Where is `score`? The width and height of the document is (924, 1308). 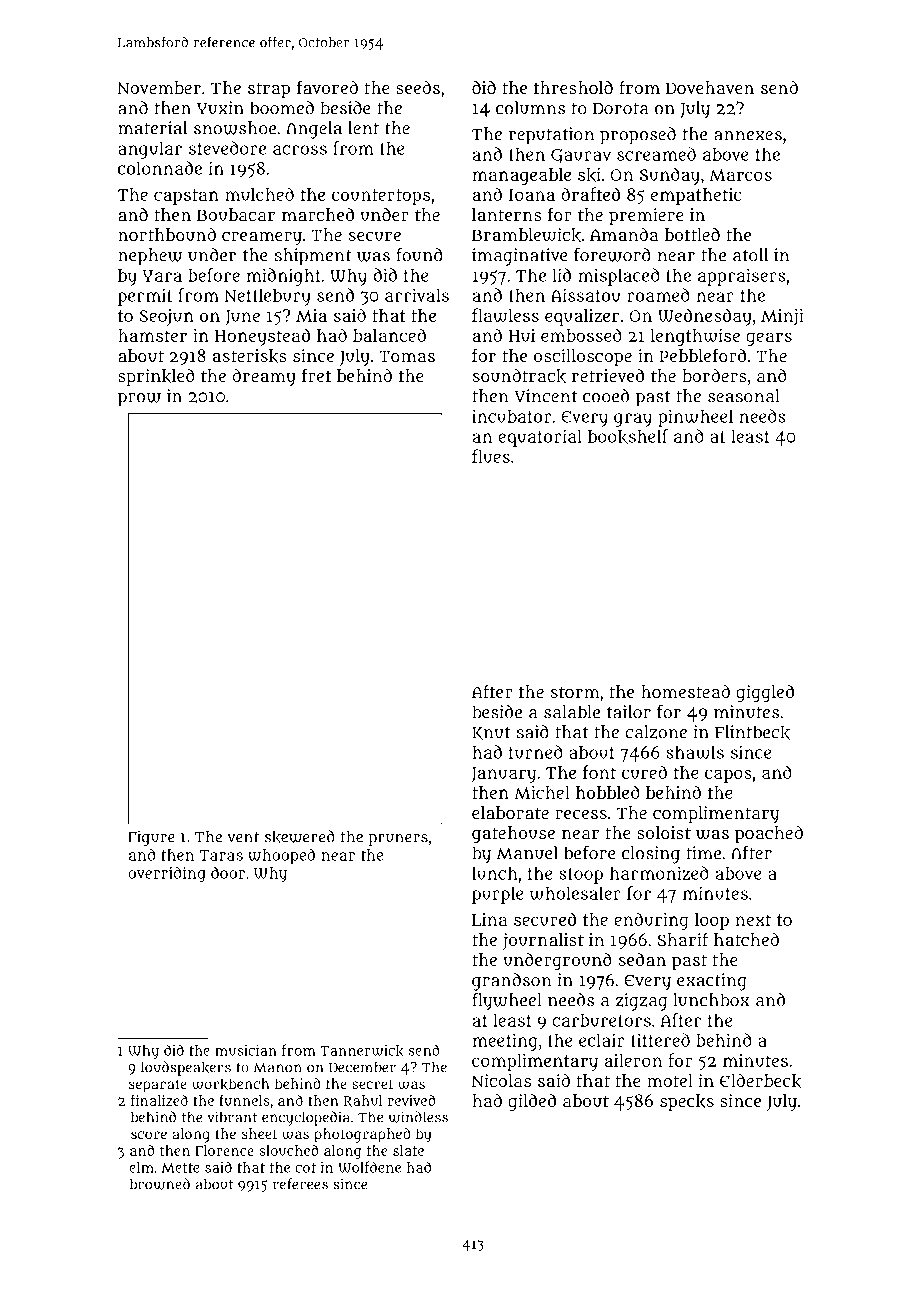 score is located at coordinates (149, 1135).
